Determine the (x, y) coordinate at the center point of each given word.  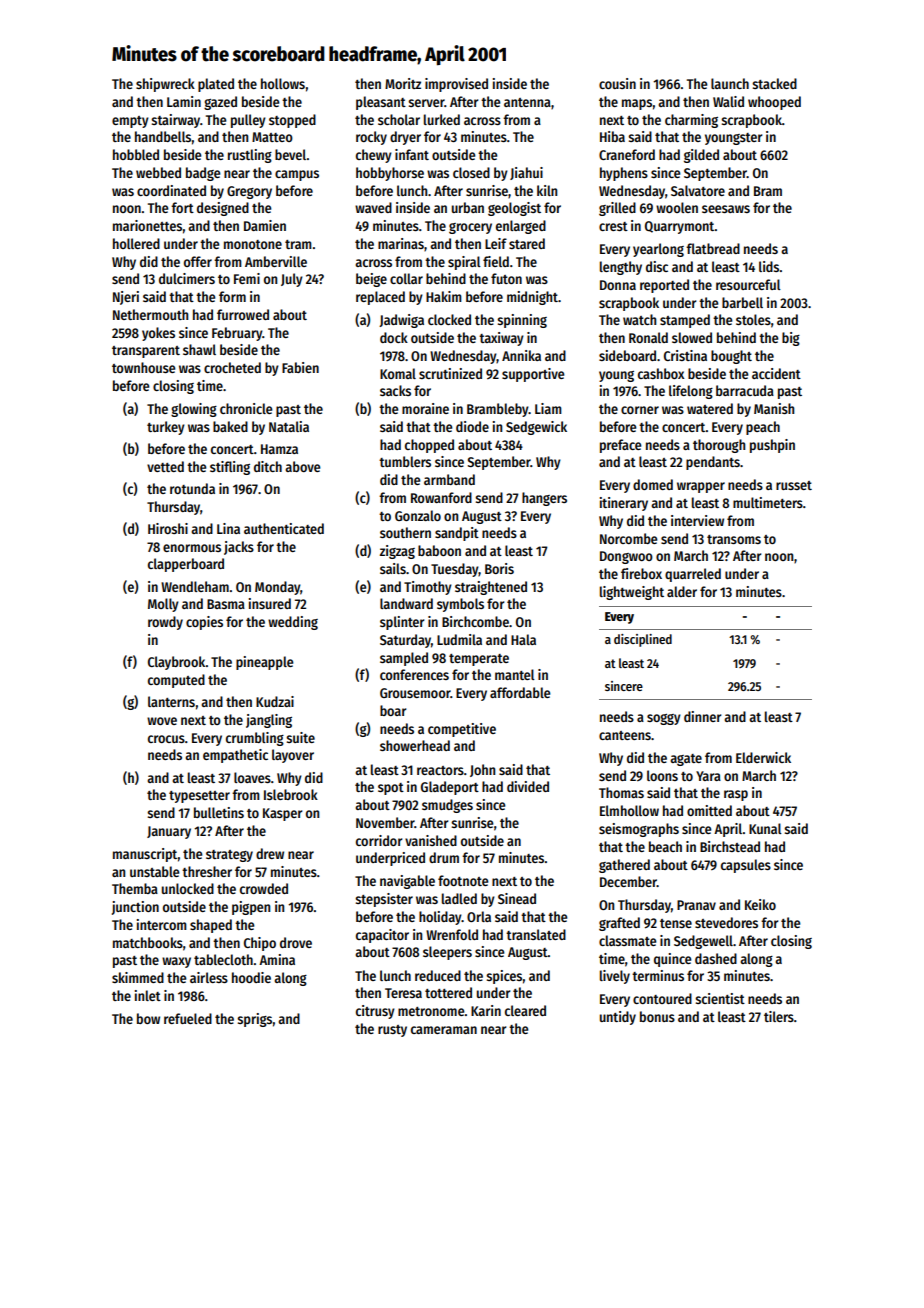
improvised (456, 85)
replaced (380, 298)
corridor (379, 840)
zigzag (397, 552)
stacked (774, 83)
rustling (250, 156)
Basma (226, 604)
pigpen (251, 908)
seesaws (726, 209)
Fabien (300, 367)
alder (682, 591)
